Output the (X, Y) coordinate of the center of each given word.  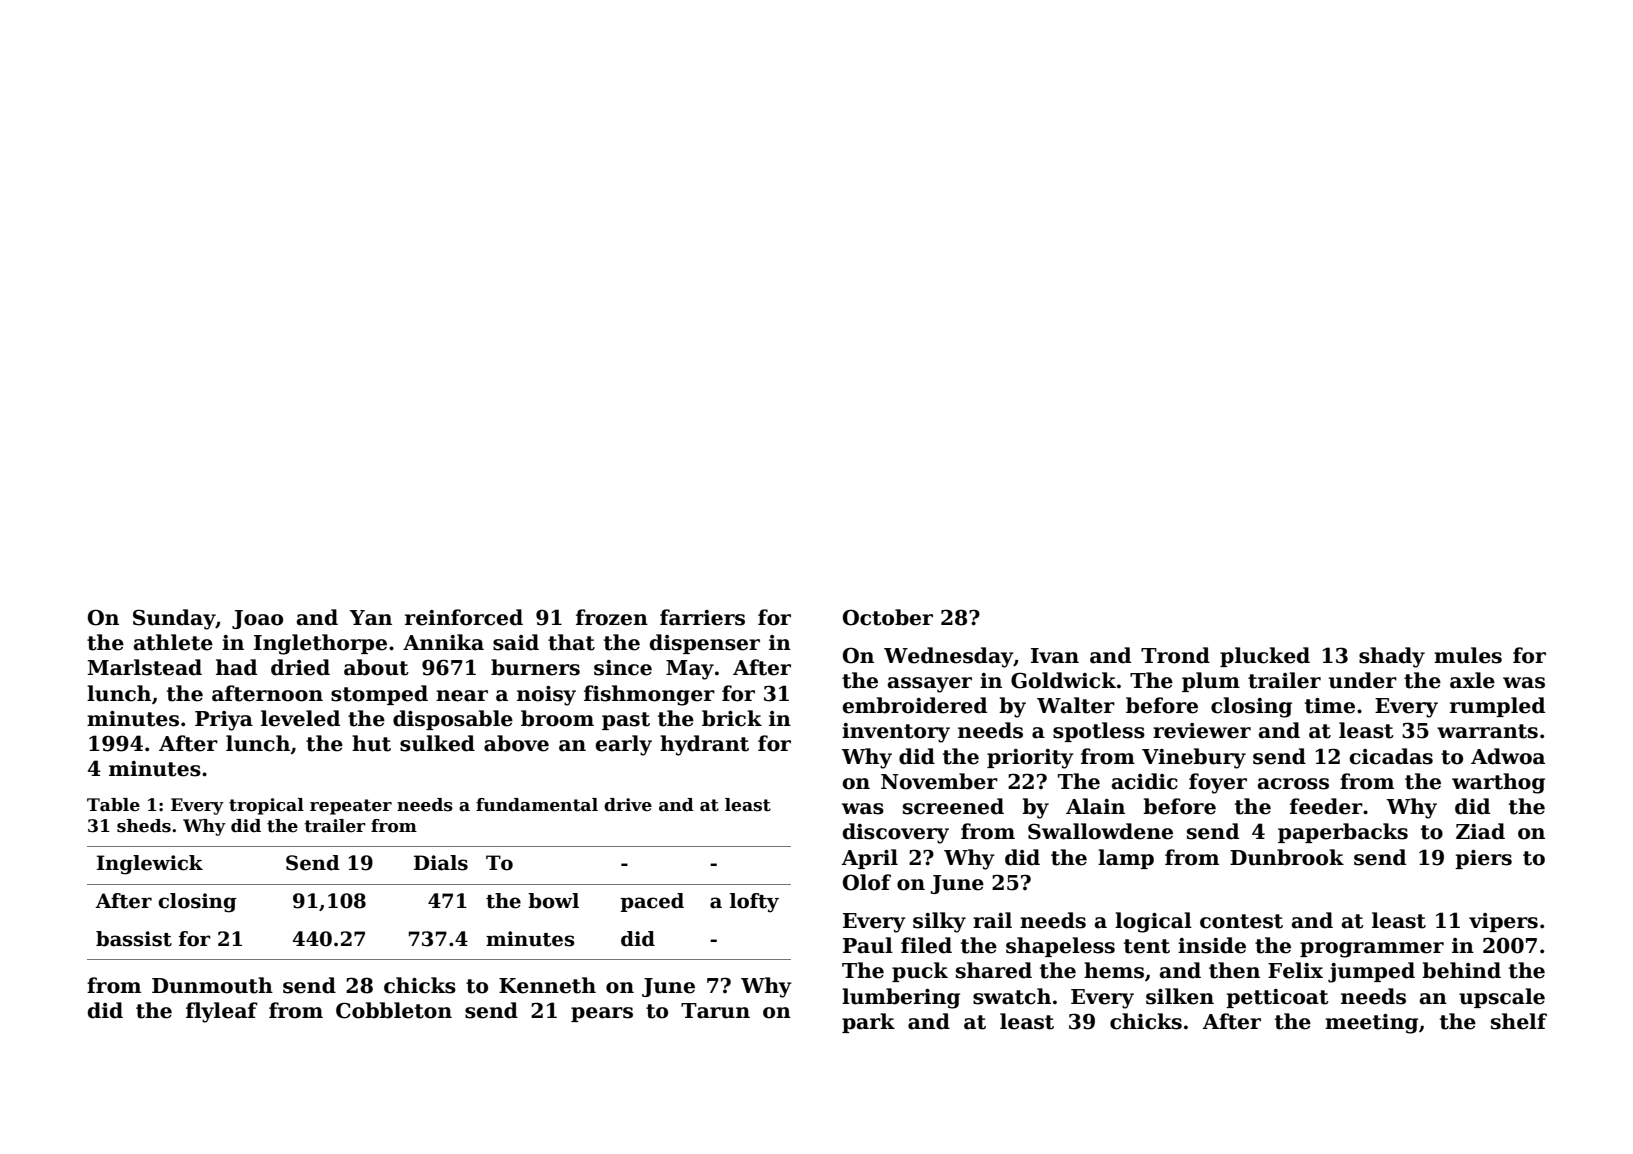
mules (1468, 655)
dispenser (704, 644)
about (376, 667)
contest (1241, 921)
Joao (257, 619)
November (939, 781)
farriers (702, 617)
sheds (144, 826)
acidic (1145, 781)
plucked (1265, 657)
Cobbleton (394, 1010)
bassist (134, 939)
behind (1461, 970)
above (516, 743)
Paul (868, 945)
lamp (1126, 859)
